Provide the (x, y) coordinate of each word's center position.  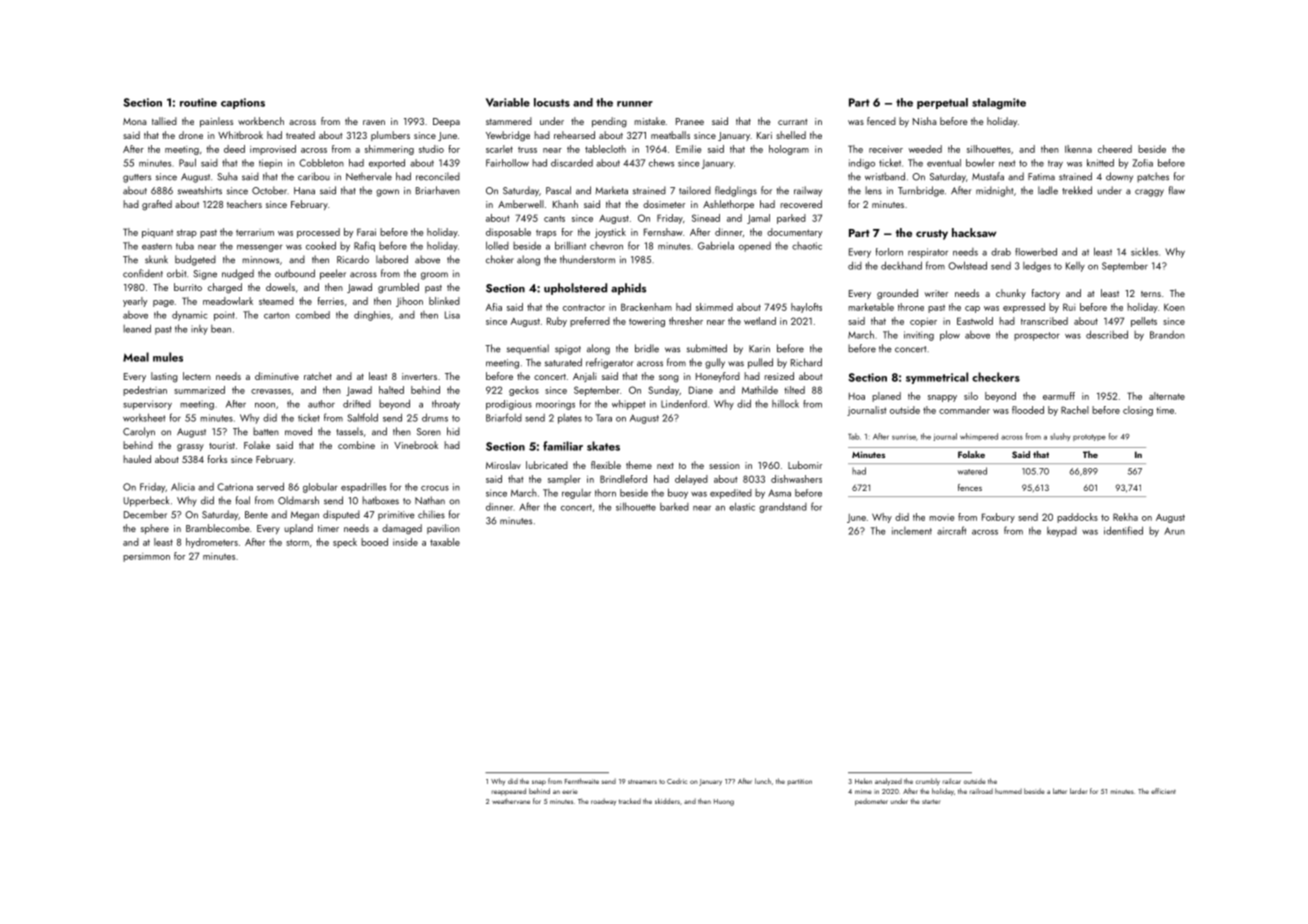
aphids (628, 289)
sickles (1144, 251)
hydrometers (212, 543)
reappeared (509, 792)
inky (199, 330)
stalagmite (999, 103)
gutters (137, 178)
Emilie (688, 149)
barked (674, 507)
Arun (1174, 531)
